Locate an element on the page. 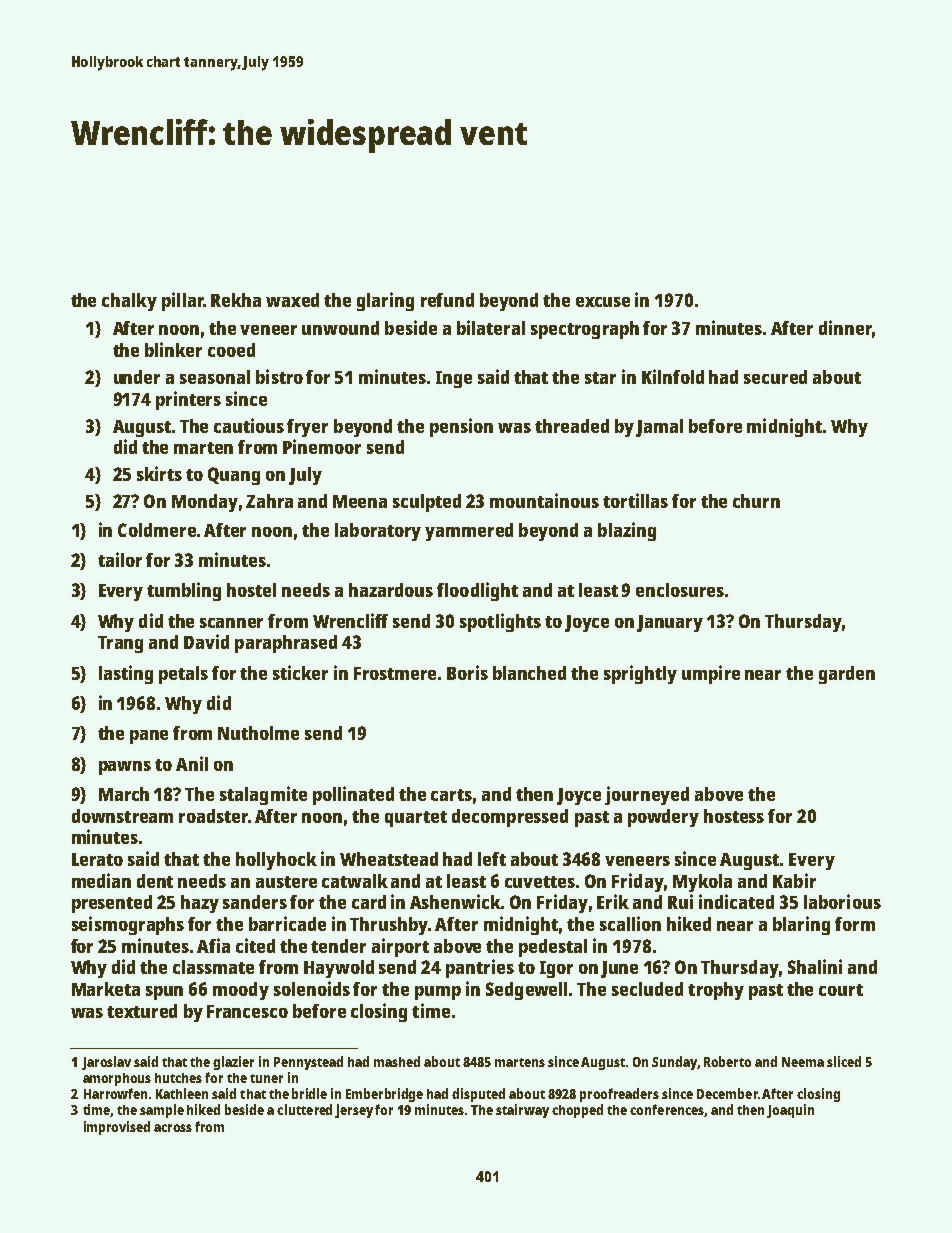 This document has height=1233, width=952. pillar is located at coordinates (183, 301).
